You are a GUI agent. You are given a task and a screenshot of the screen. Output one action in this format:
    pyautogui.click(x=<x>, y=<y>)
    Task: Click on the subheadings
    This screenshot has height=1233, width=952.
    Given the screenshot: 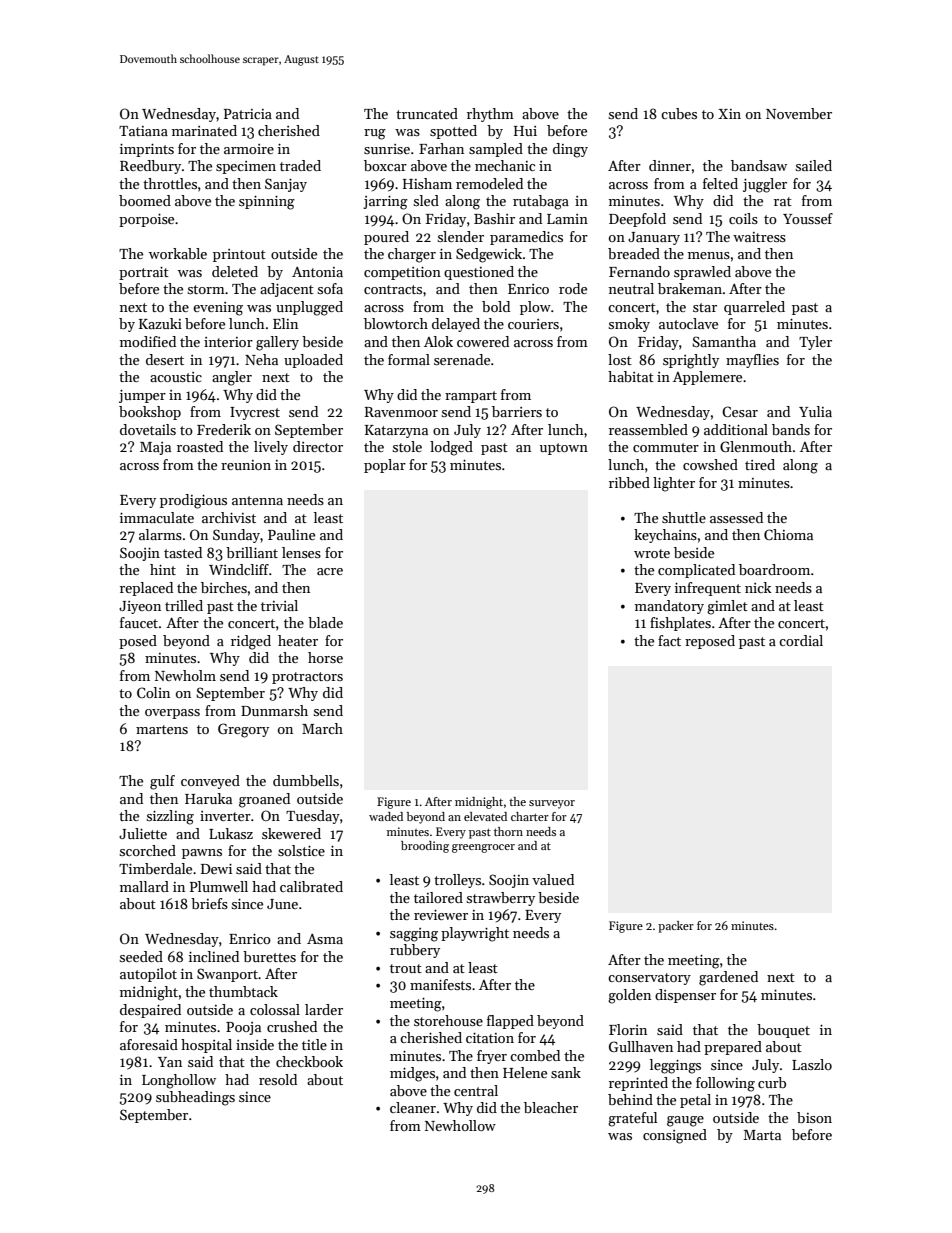 What is the action you would take?
    pyautogui.click(x=195, y=1098)
